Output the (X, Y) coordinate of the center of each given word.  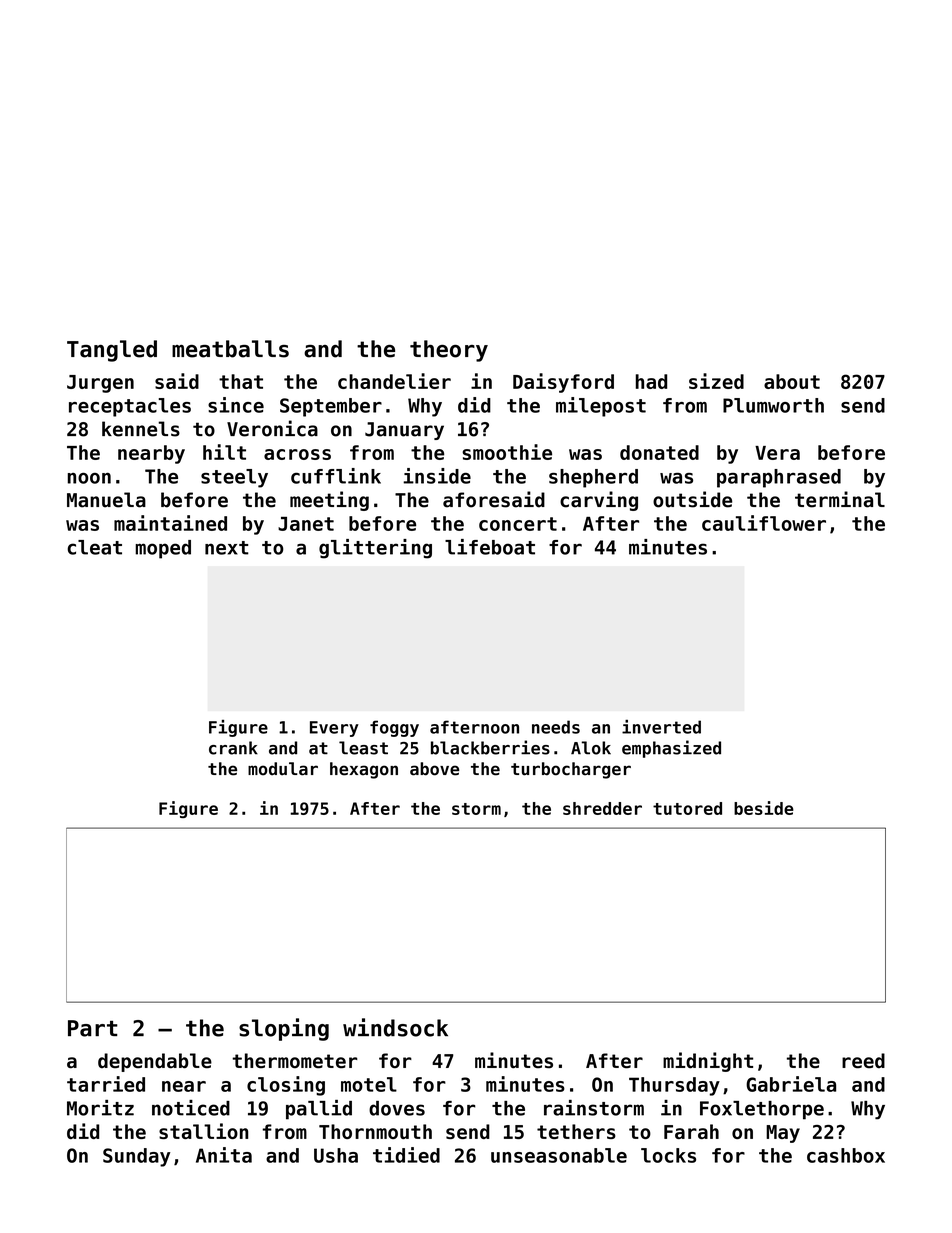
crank (233, 748)
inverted (661, 727)
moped (163, 549)
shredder (602, 808)
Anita (224, 1155)
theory (449, 351)
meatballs (230, 349)
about (792, 381)
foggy (394, 728)
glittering (375, 549)
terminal (840, 499)
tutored (687, 808)
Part (93, 1028)
